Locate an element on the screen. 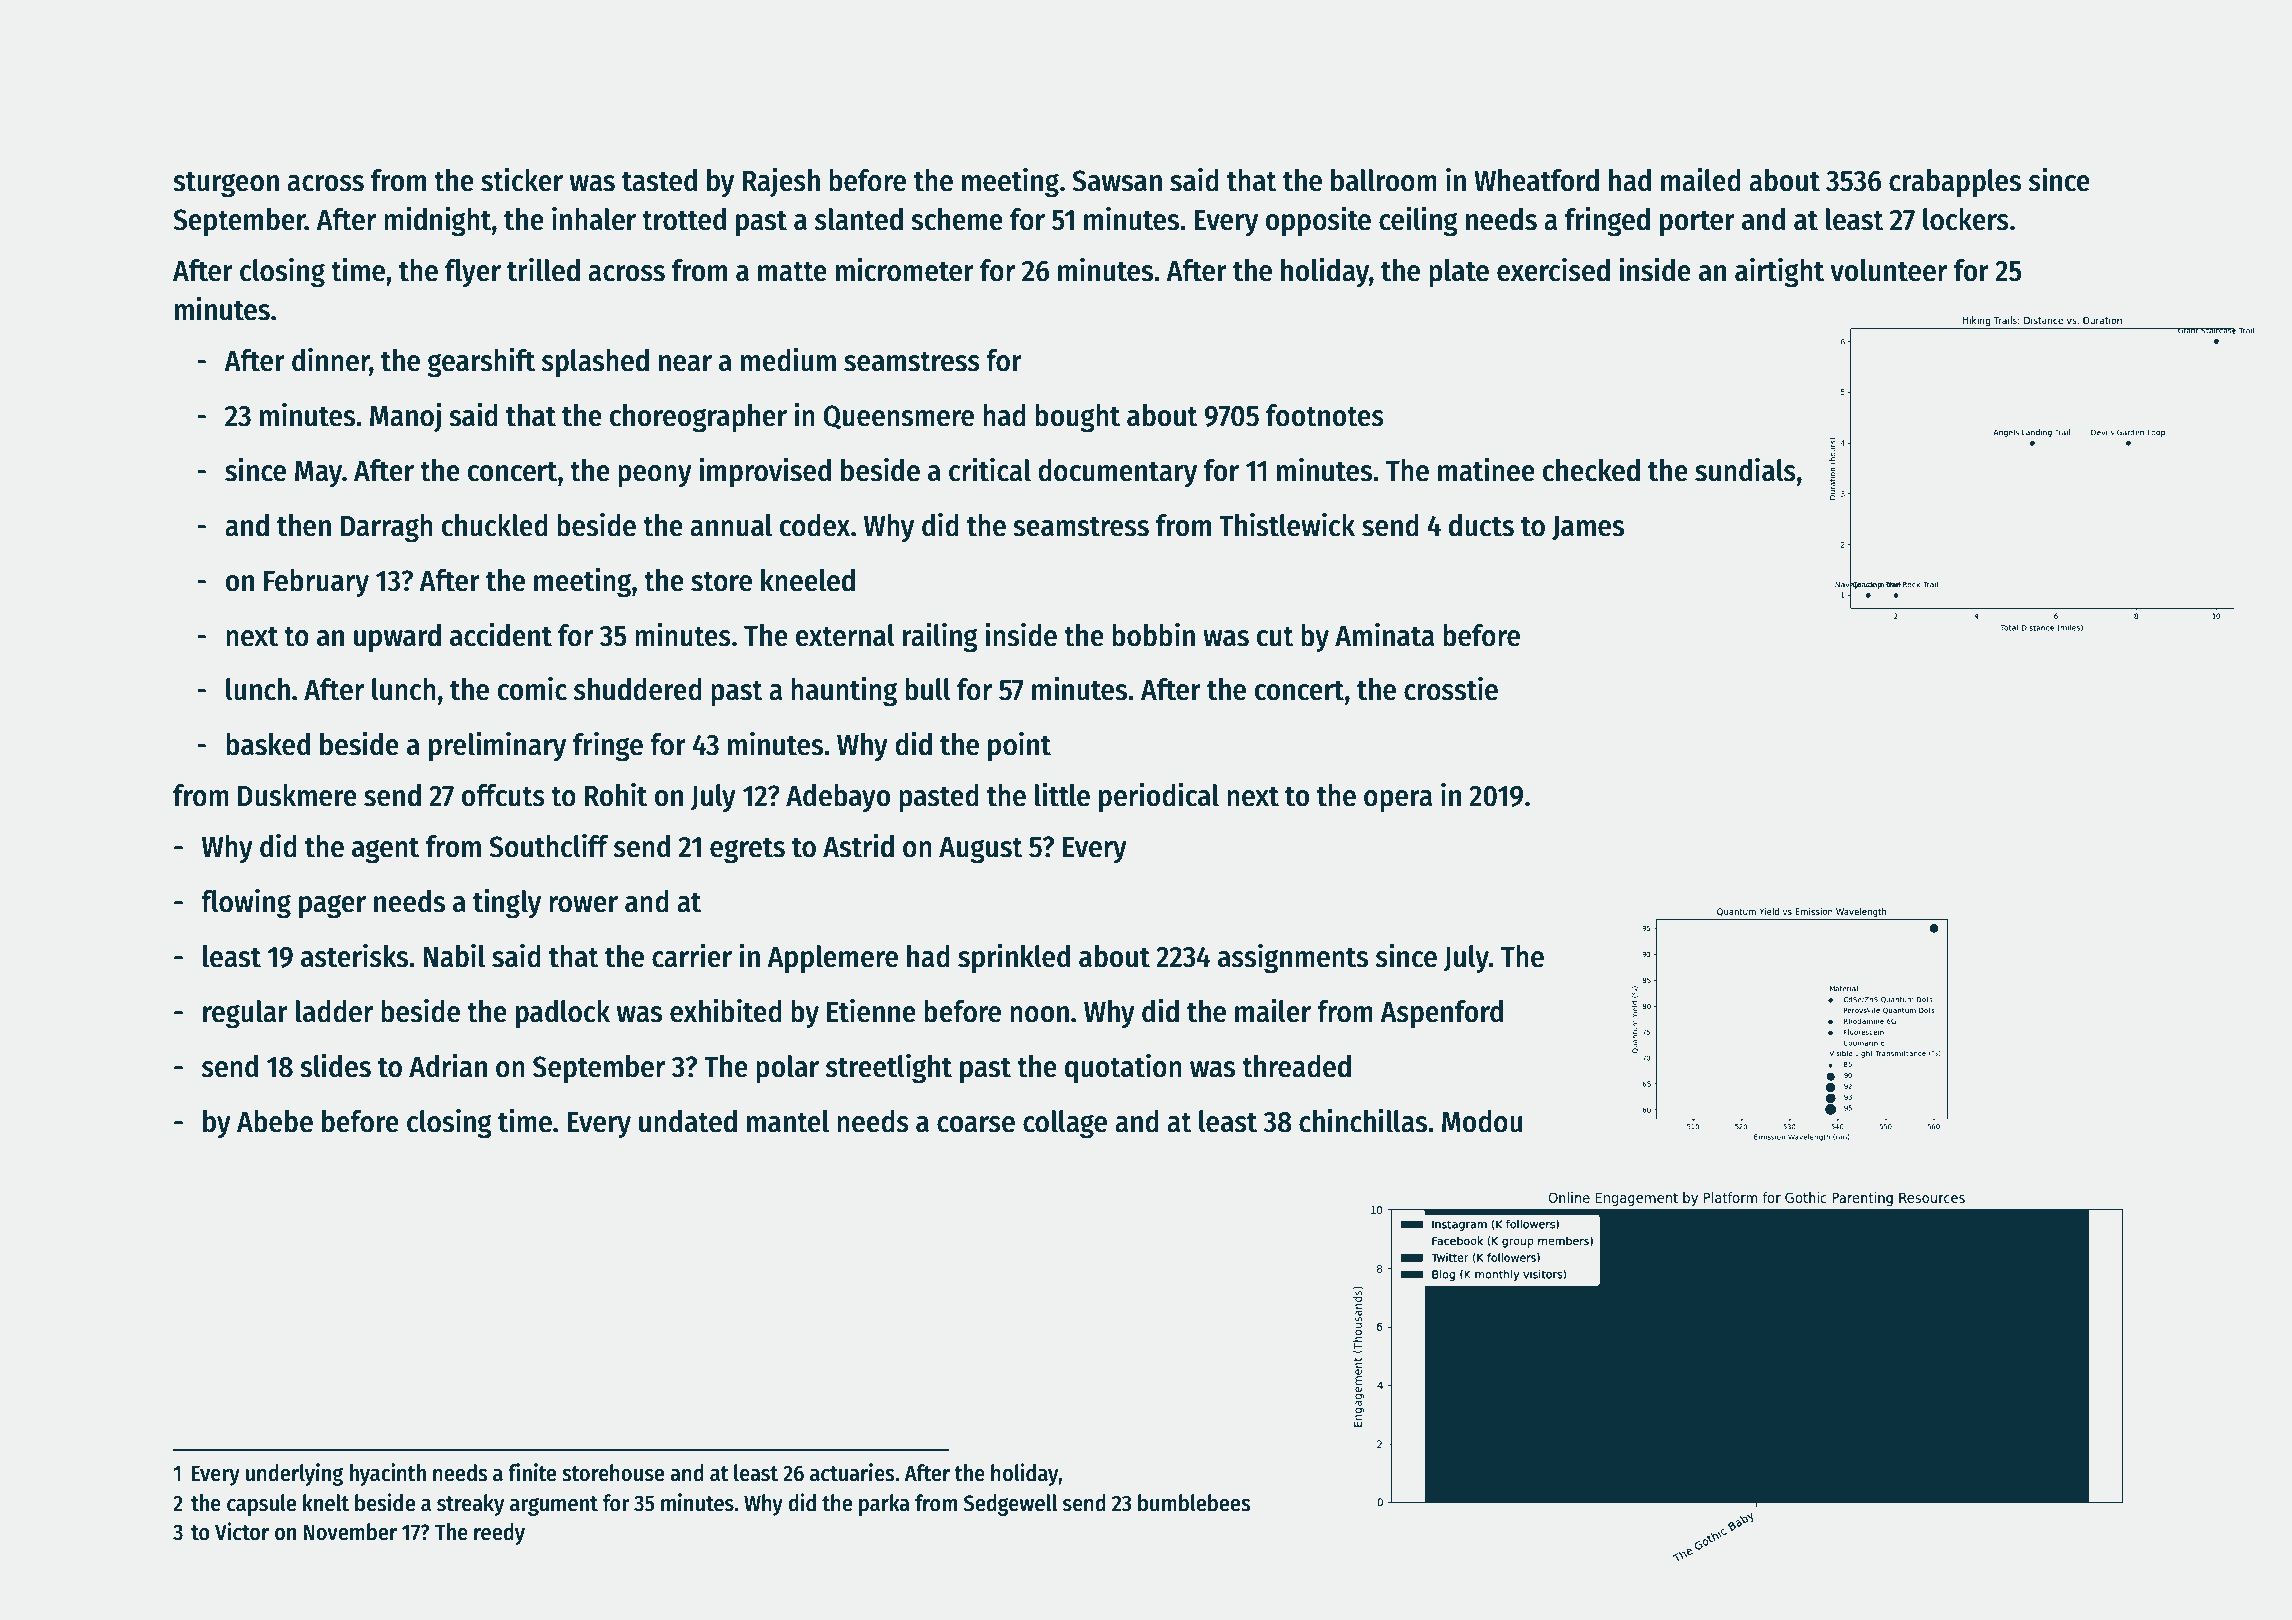  upward is located at coordinates (397, 638).
